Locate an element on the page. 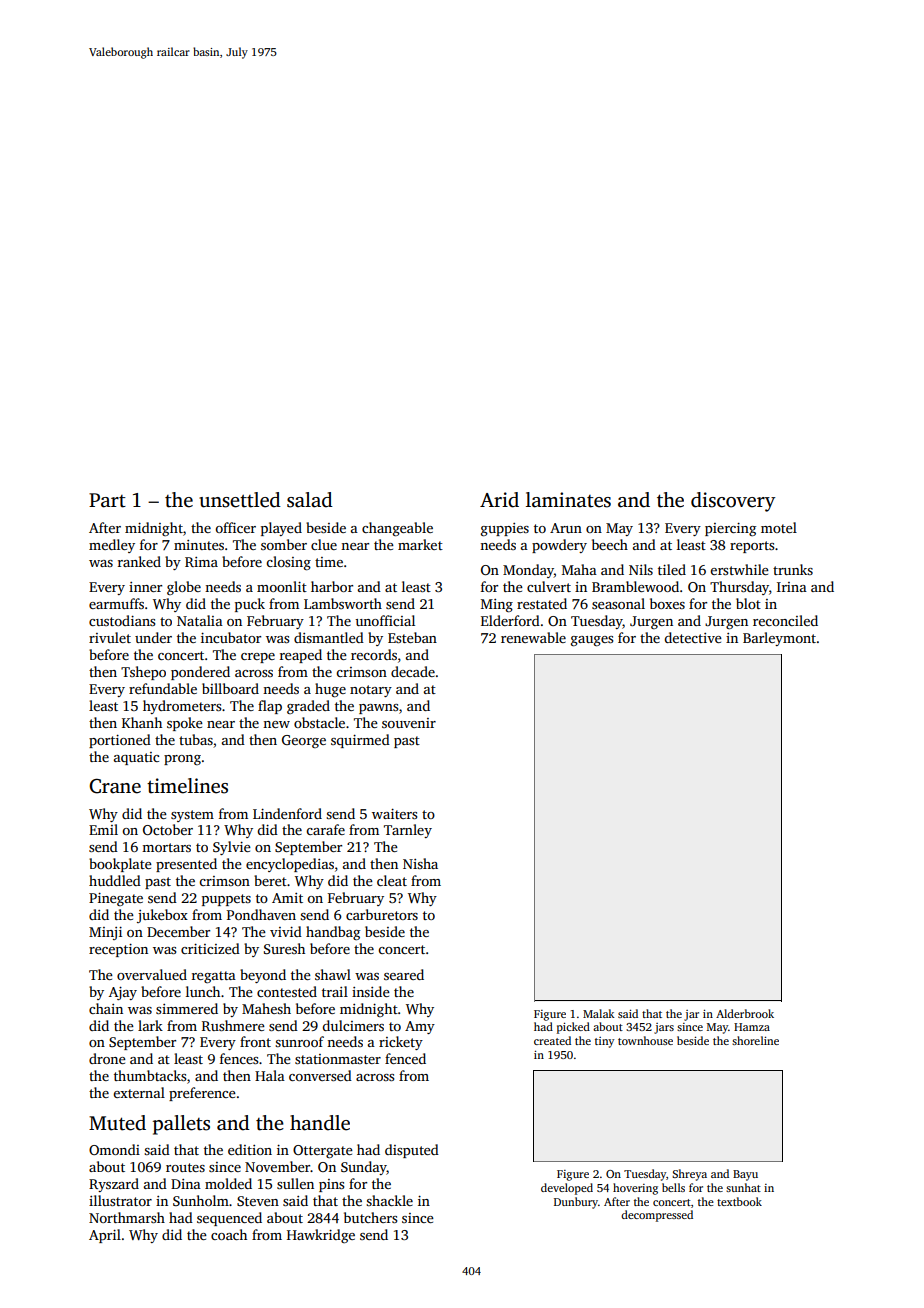  developed is located at coordinates (567, 1189).
